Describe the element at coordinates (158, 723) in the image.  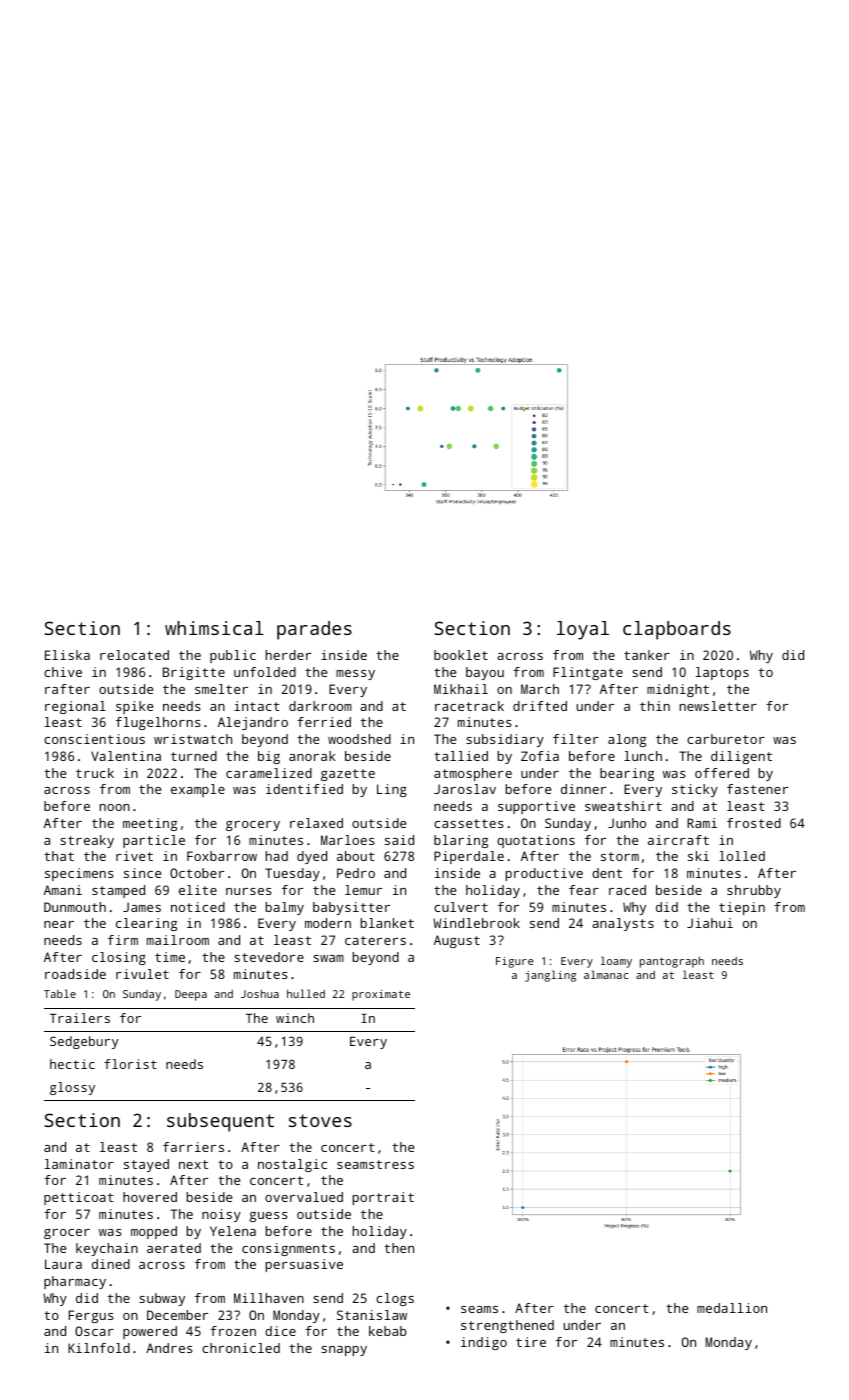
I see `flugelhorns` at that location.
